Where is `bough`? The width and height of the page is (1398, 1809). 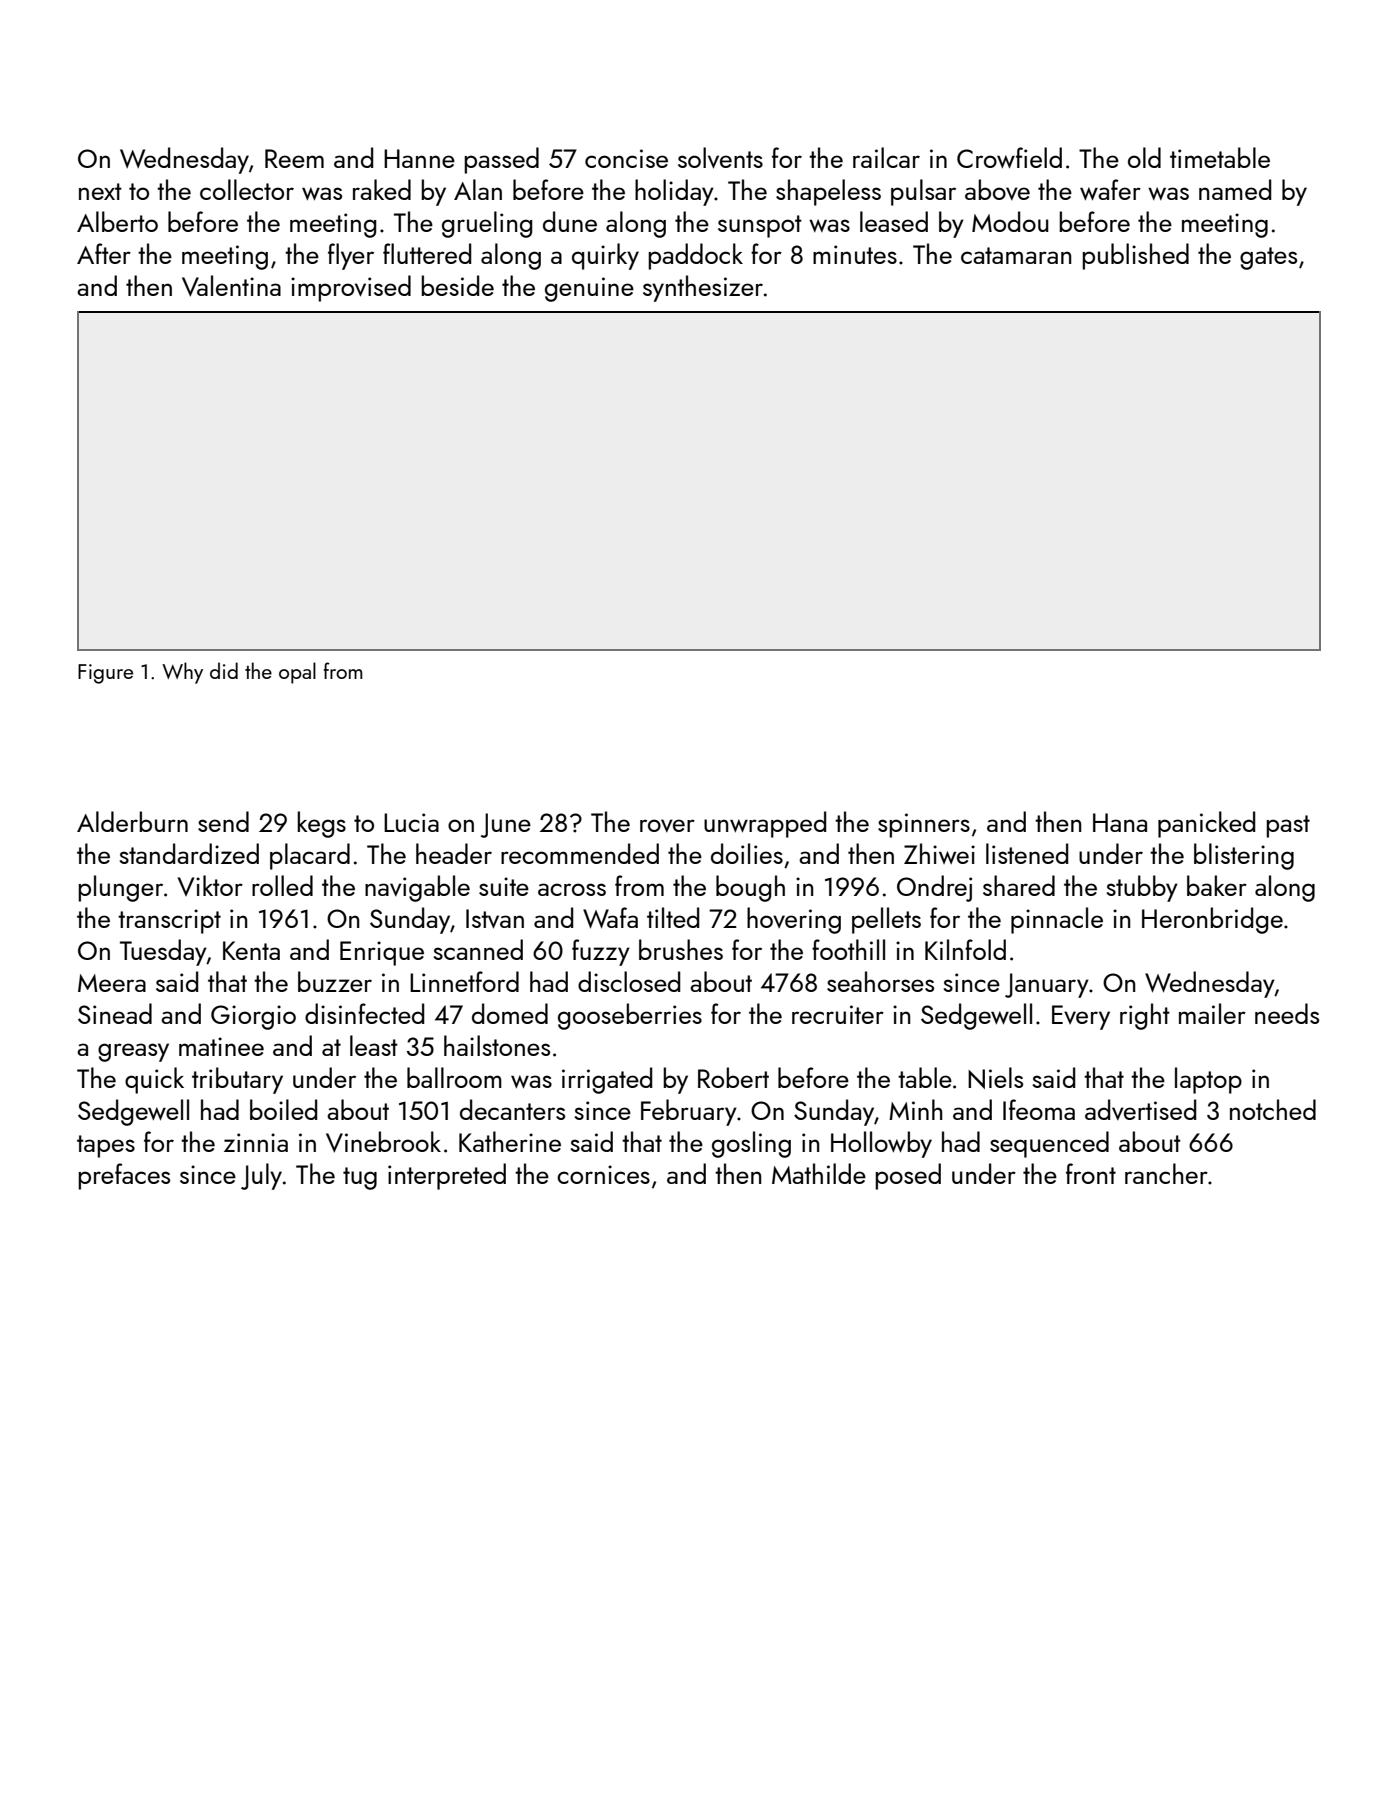 bough is located at coordinates (750, 888).
